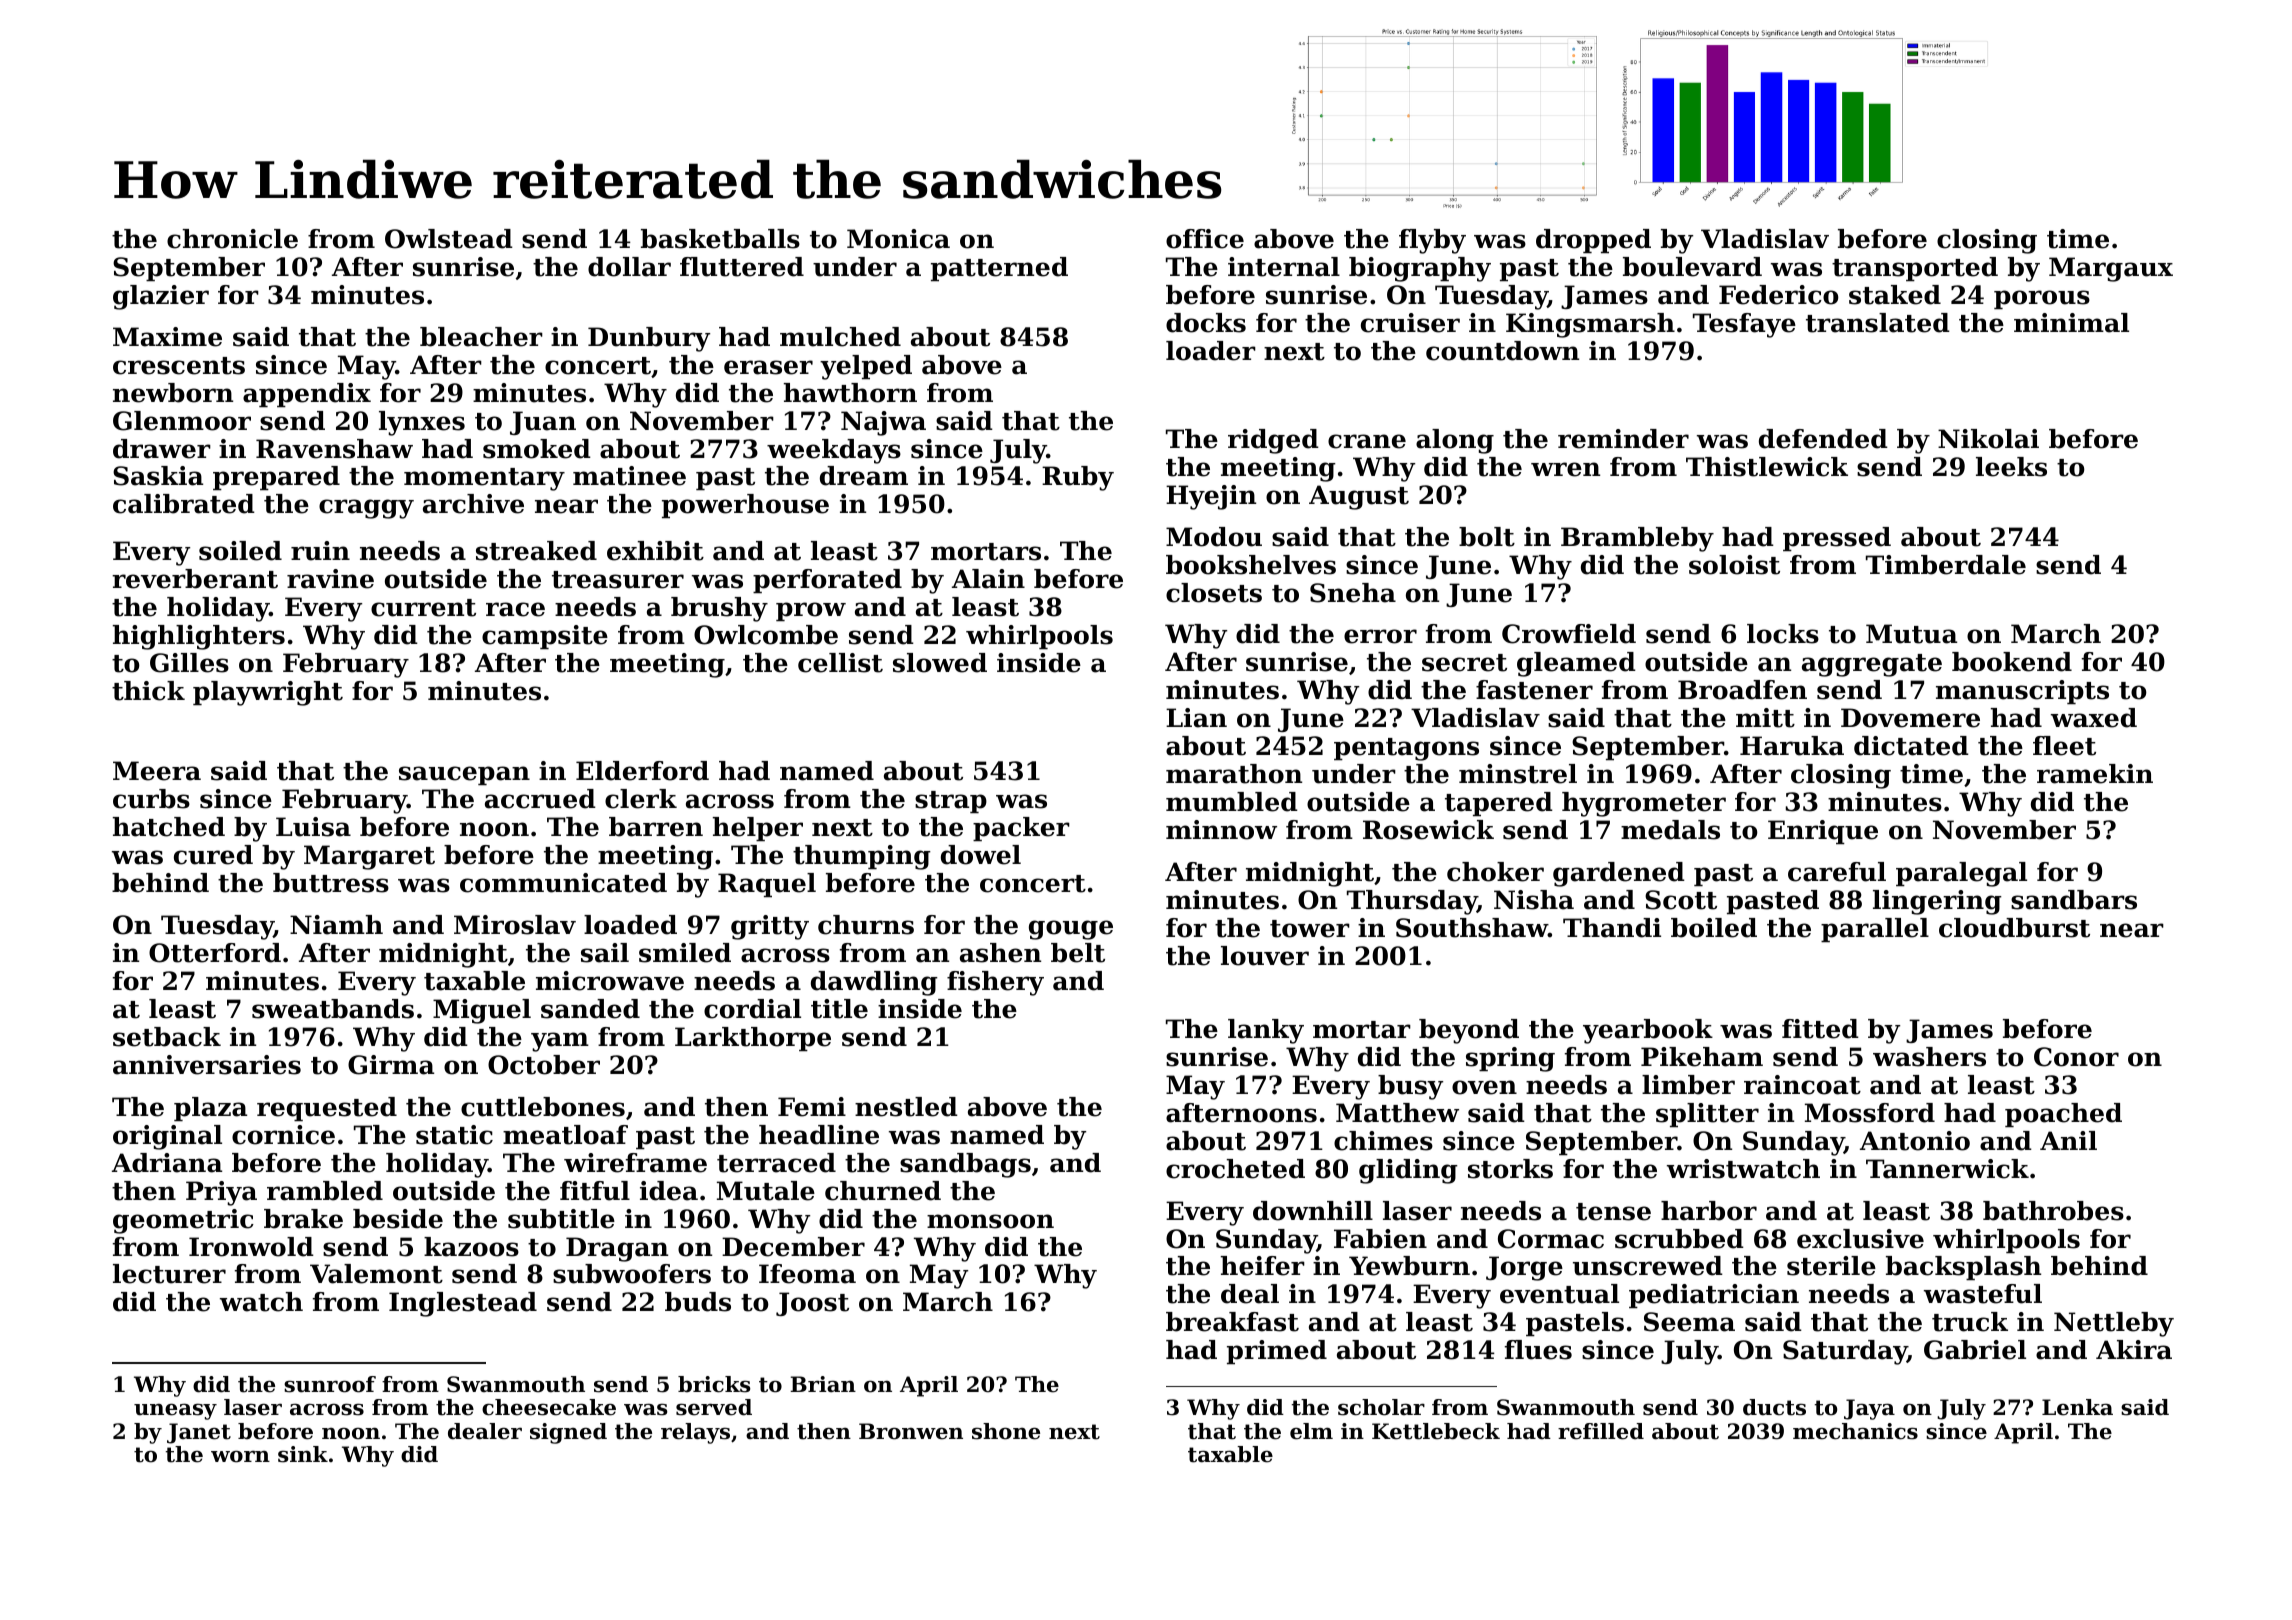  What do you see at coordinates (169, 1274) in the screenshot?
I see `lecturer` at bounding box center [169, 1274].
